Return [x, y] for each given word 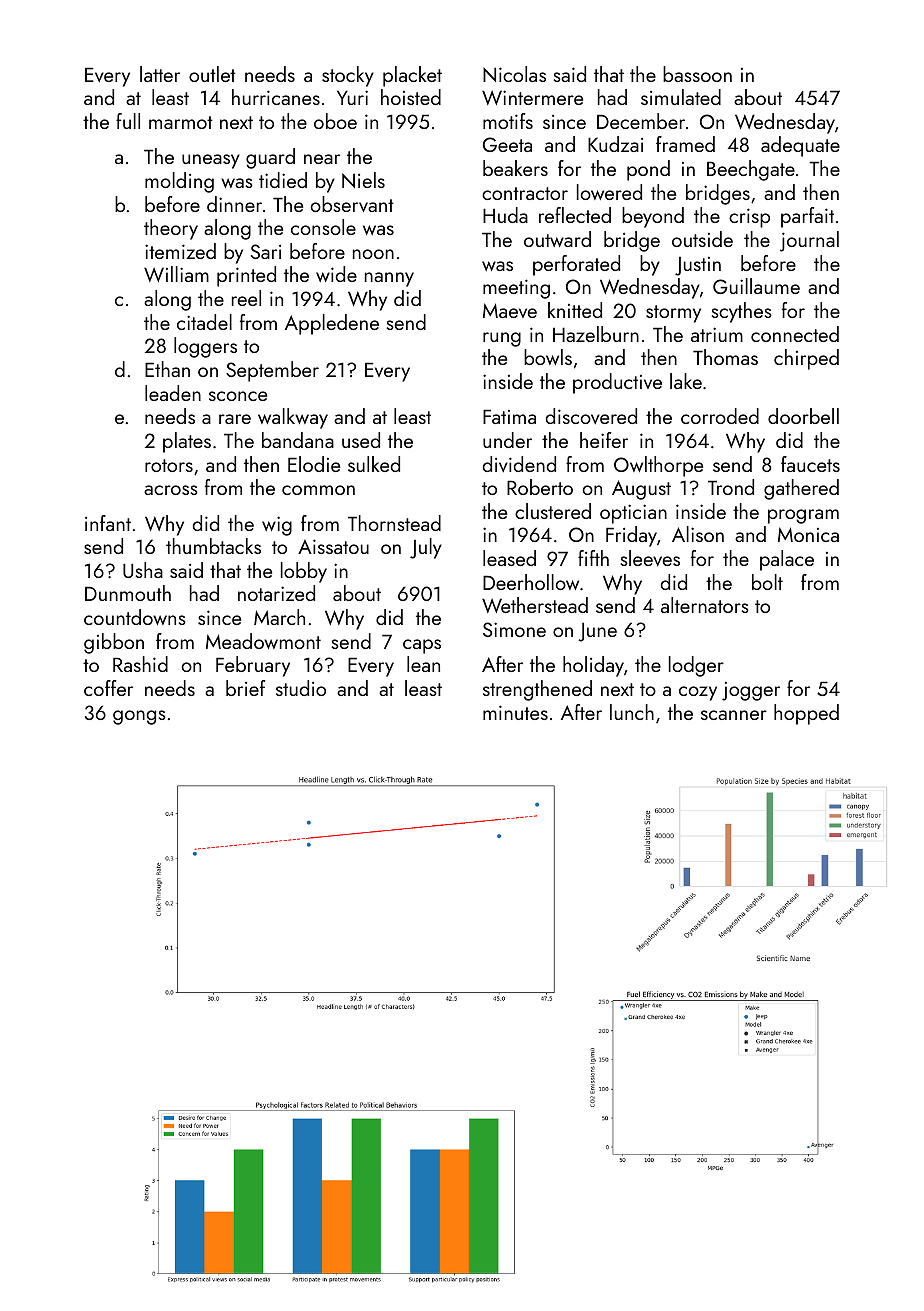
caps [422, 646]
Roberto [540, 487]
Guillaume [756, 286]
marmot [181, 122]
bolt [767, 582]
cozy [698, 693]
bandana [298, 440]
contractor [525, 193]
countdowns [135, 617]
